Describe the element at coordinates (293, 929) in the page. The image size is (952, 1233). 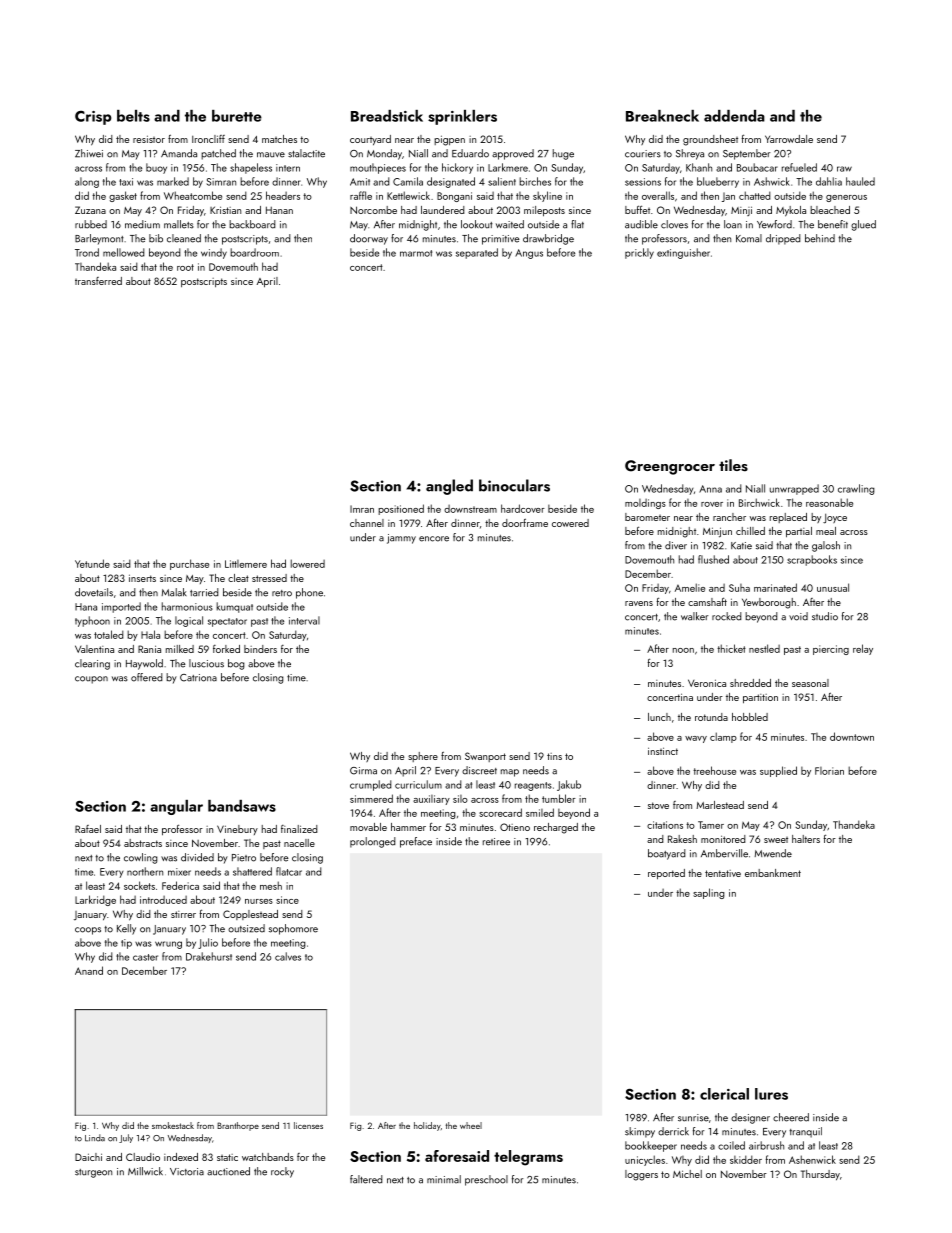
I see `sophomore` at that location.
